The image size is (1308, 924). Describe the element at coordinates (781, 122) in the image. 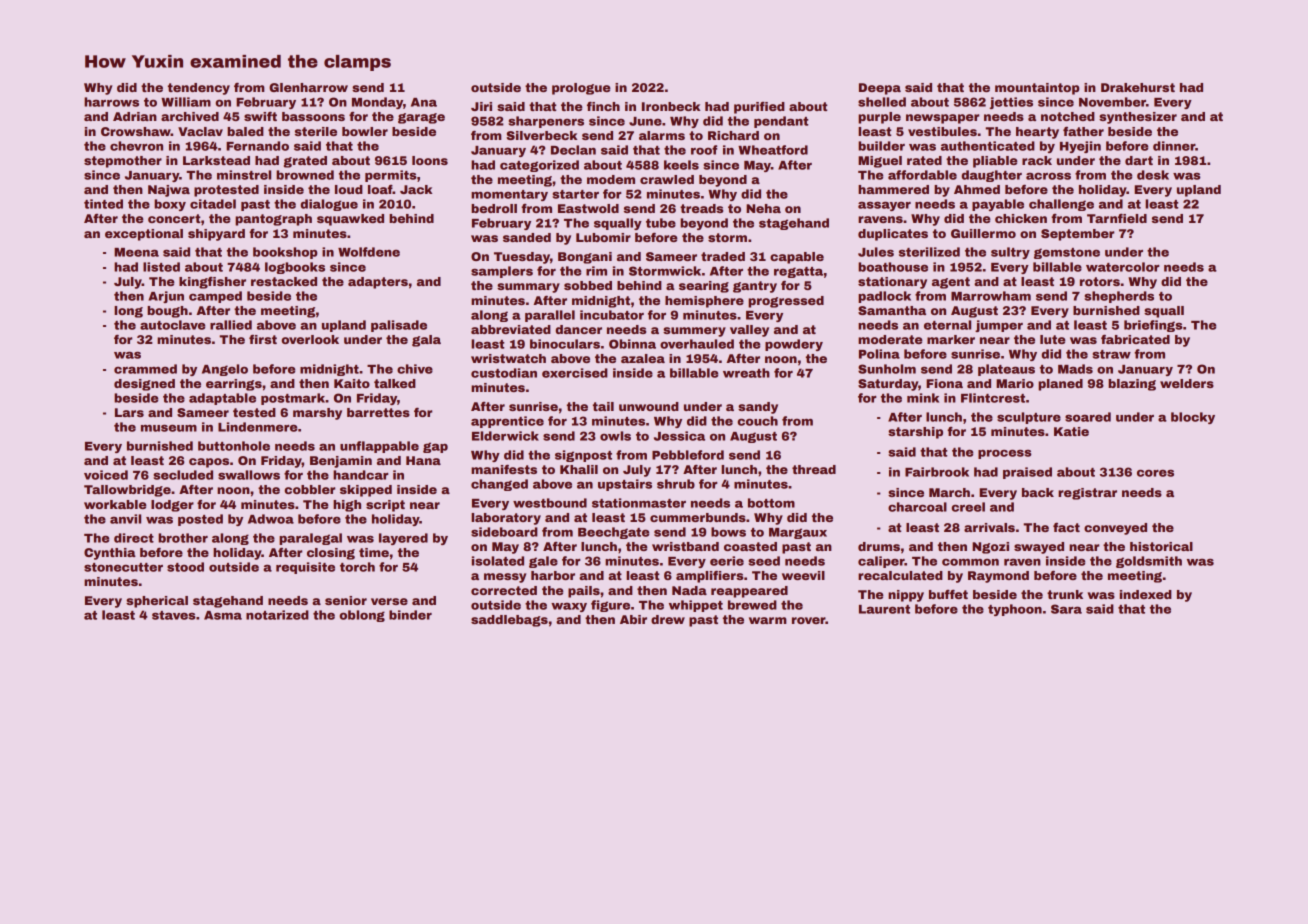

I see `pendant` at that location.
